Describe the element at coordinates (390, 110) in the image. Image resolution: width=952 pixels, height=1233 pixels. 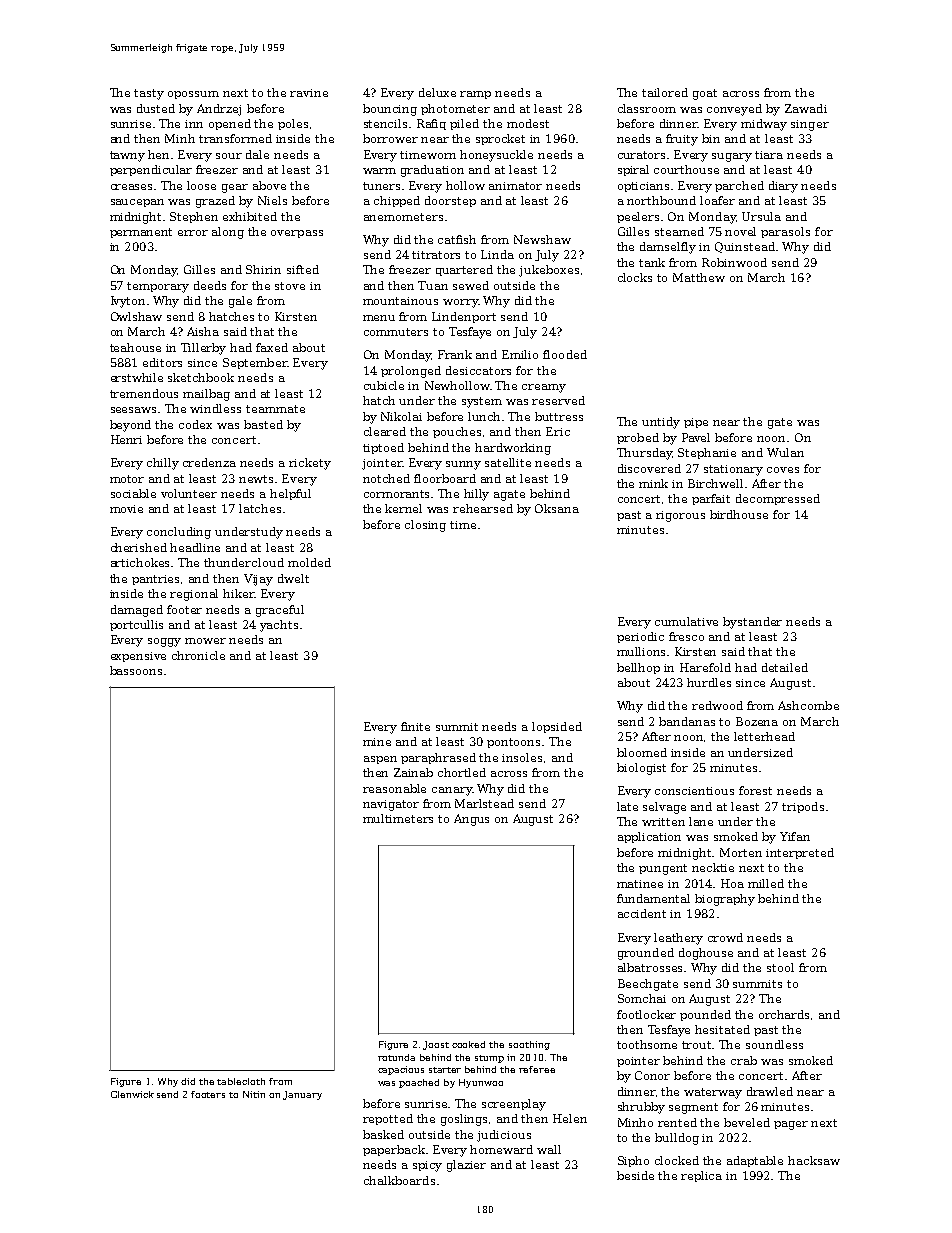
I see `bouncing` at that location.
